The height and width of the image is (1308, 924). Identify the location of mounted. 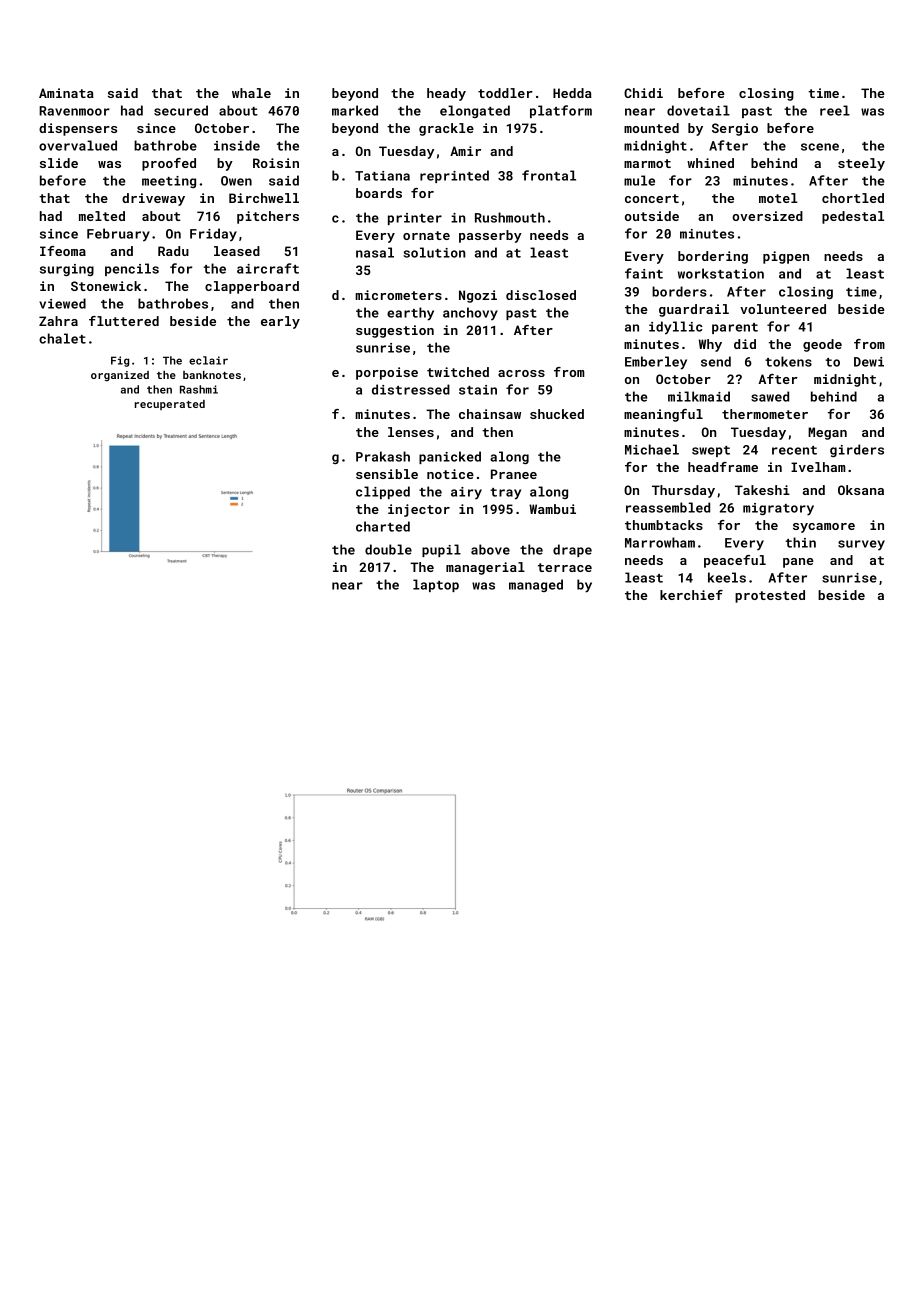
(651, 128).
